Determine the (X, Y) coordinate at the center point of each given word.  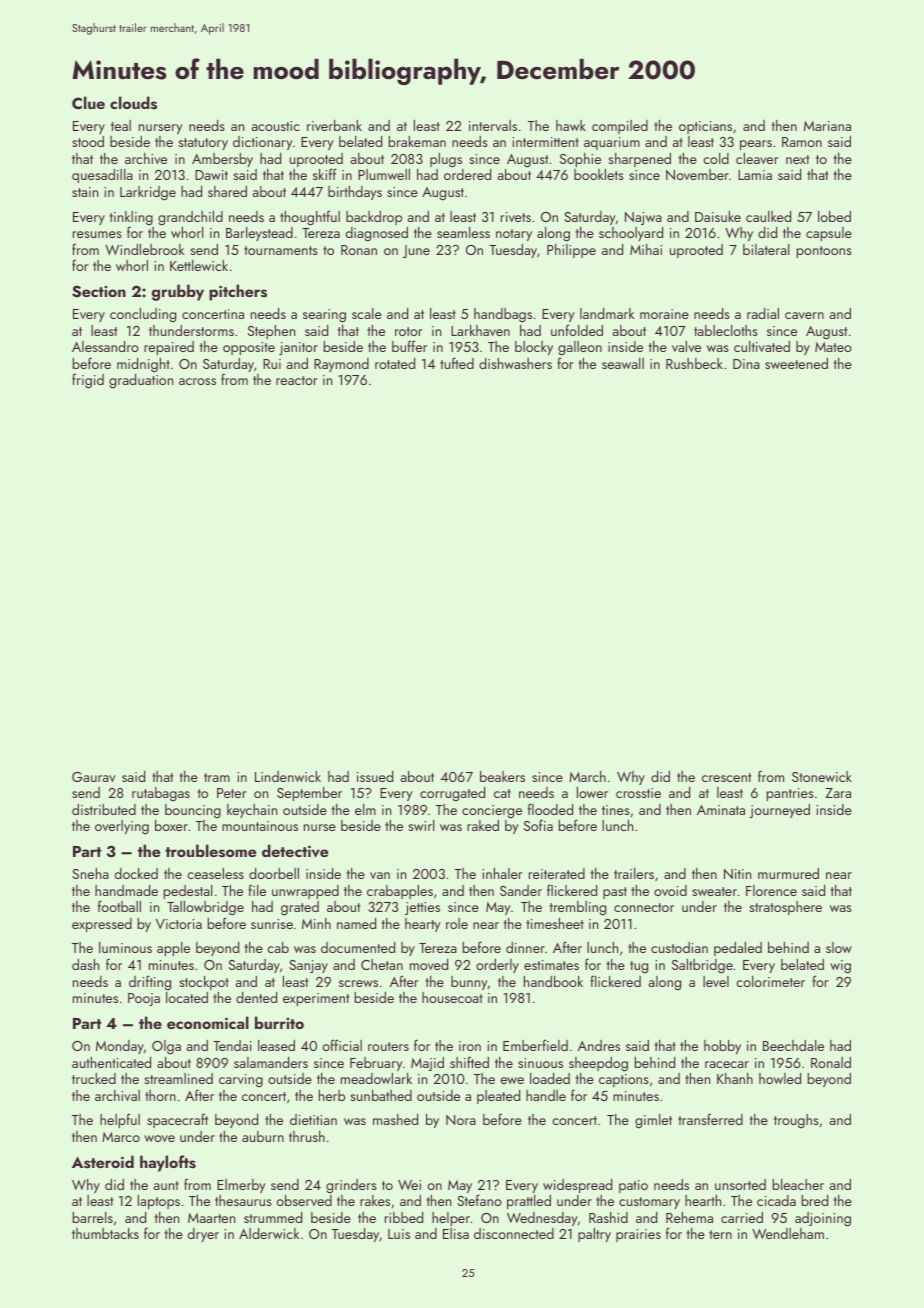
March (587, 776)
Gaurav (94, 777)
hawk (571, 125)
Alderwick (269, 1233)
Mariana (827, 126)
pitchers (238, 292)
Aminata (721, 810)
